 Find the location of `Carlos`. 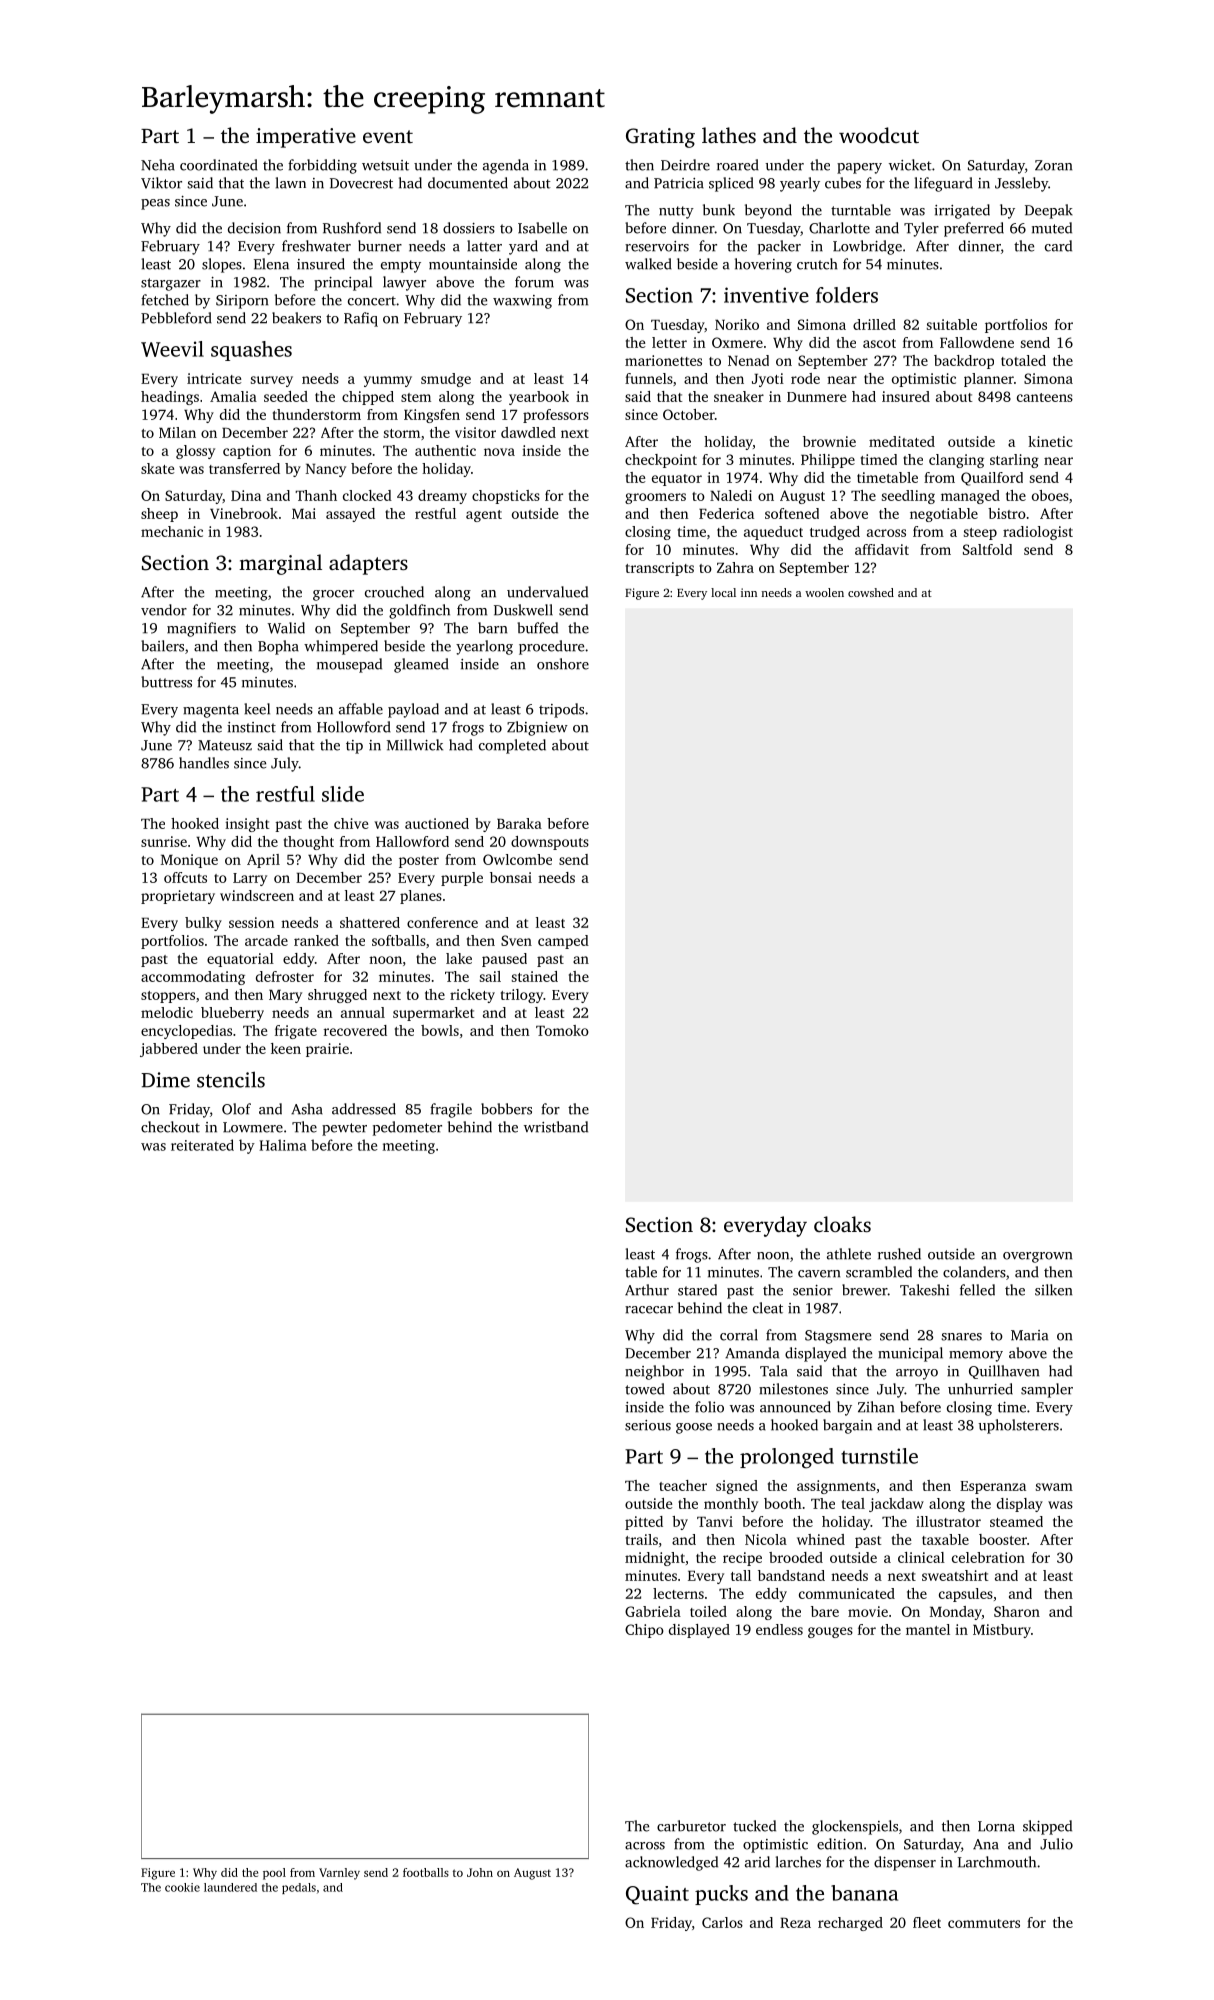

Carlos is located at coordinates (722, 1922).
